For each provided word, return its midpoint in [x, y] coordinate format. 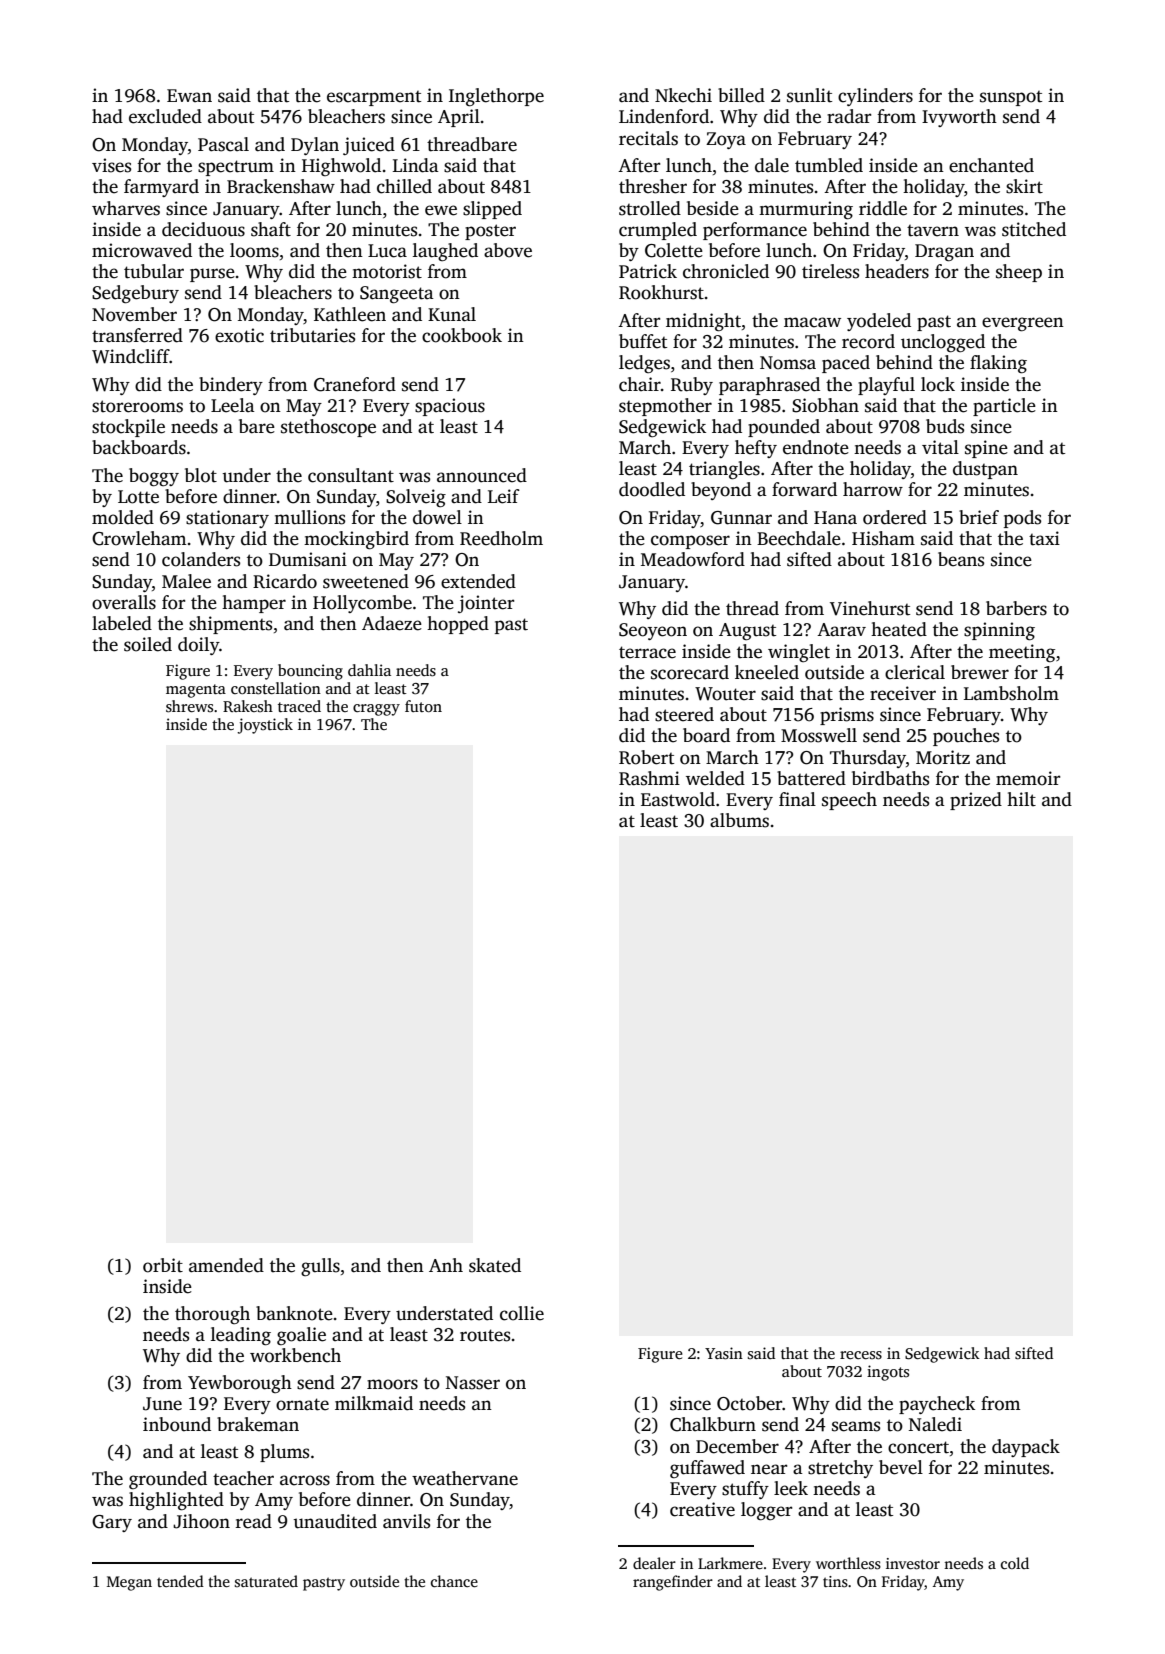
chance [454, 1581]
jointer [486, 604]
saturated [266, 1581]
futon [423, 706]
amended [226, 1265]
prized [976, 801]
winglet [799, 653]
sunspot [1011, 98]
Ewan [189, 95]
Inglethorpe [496, 97]
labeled [122, 623]
